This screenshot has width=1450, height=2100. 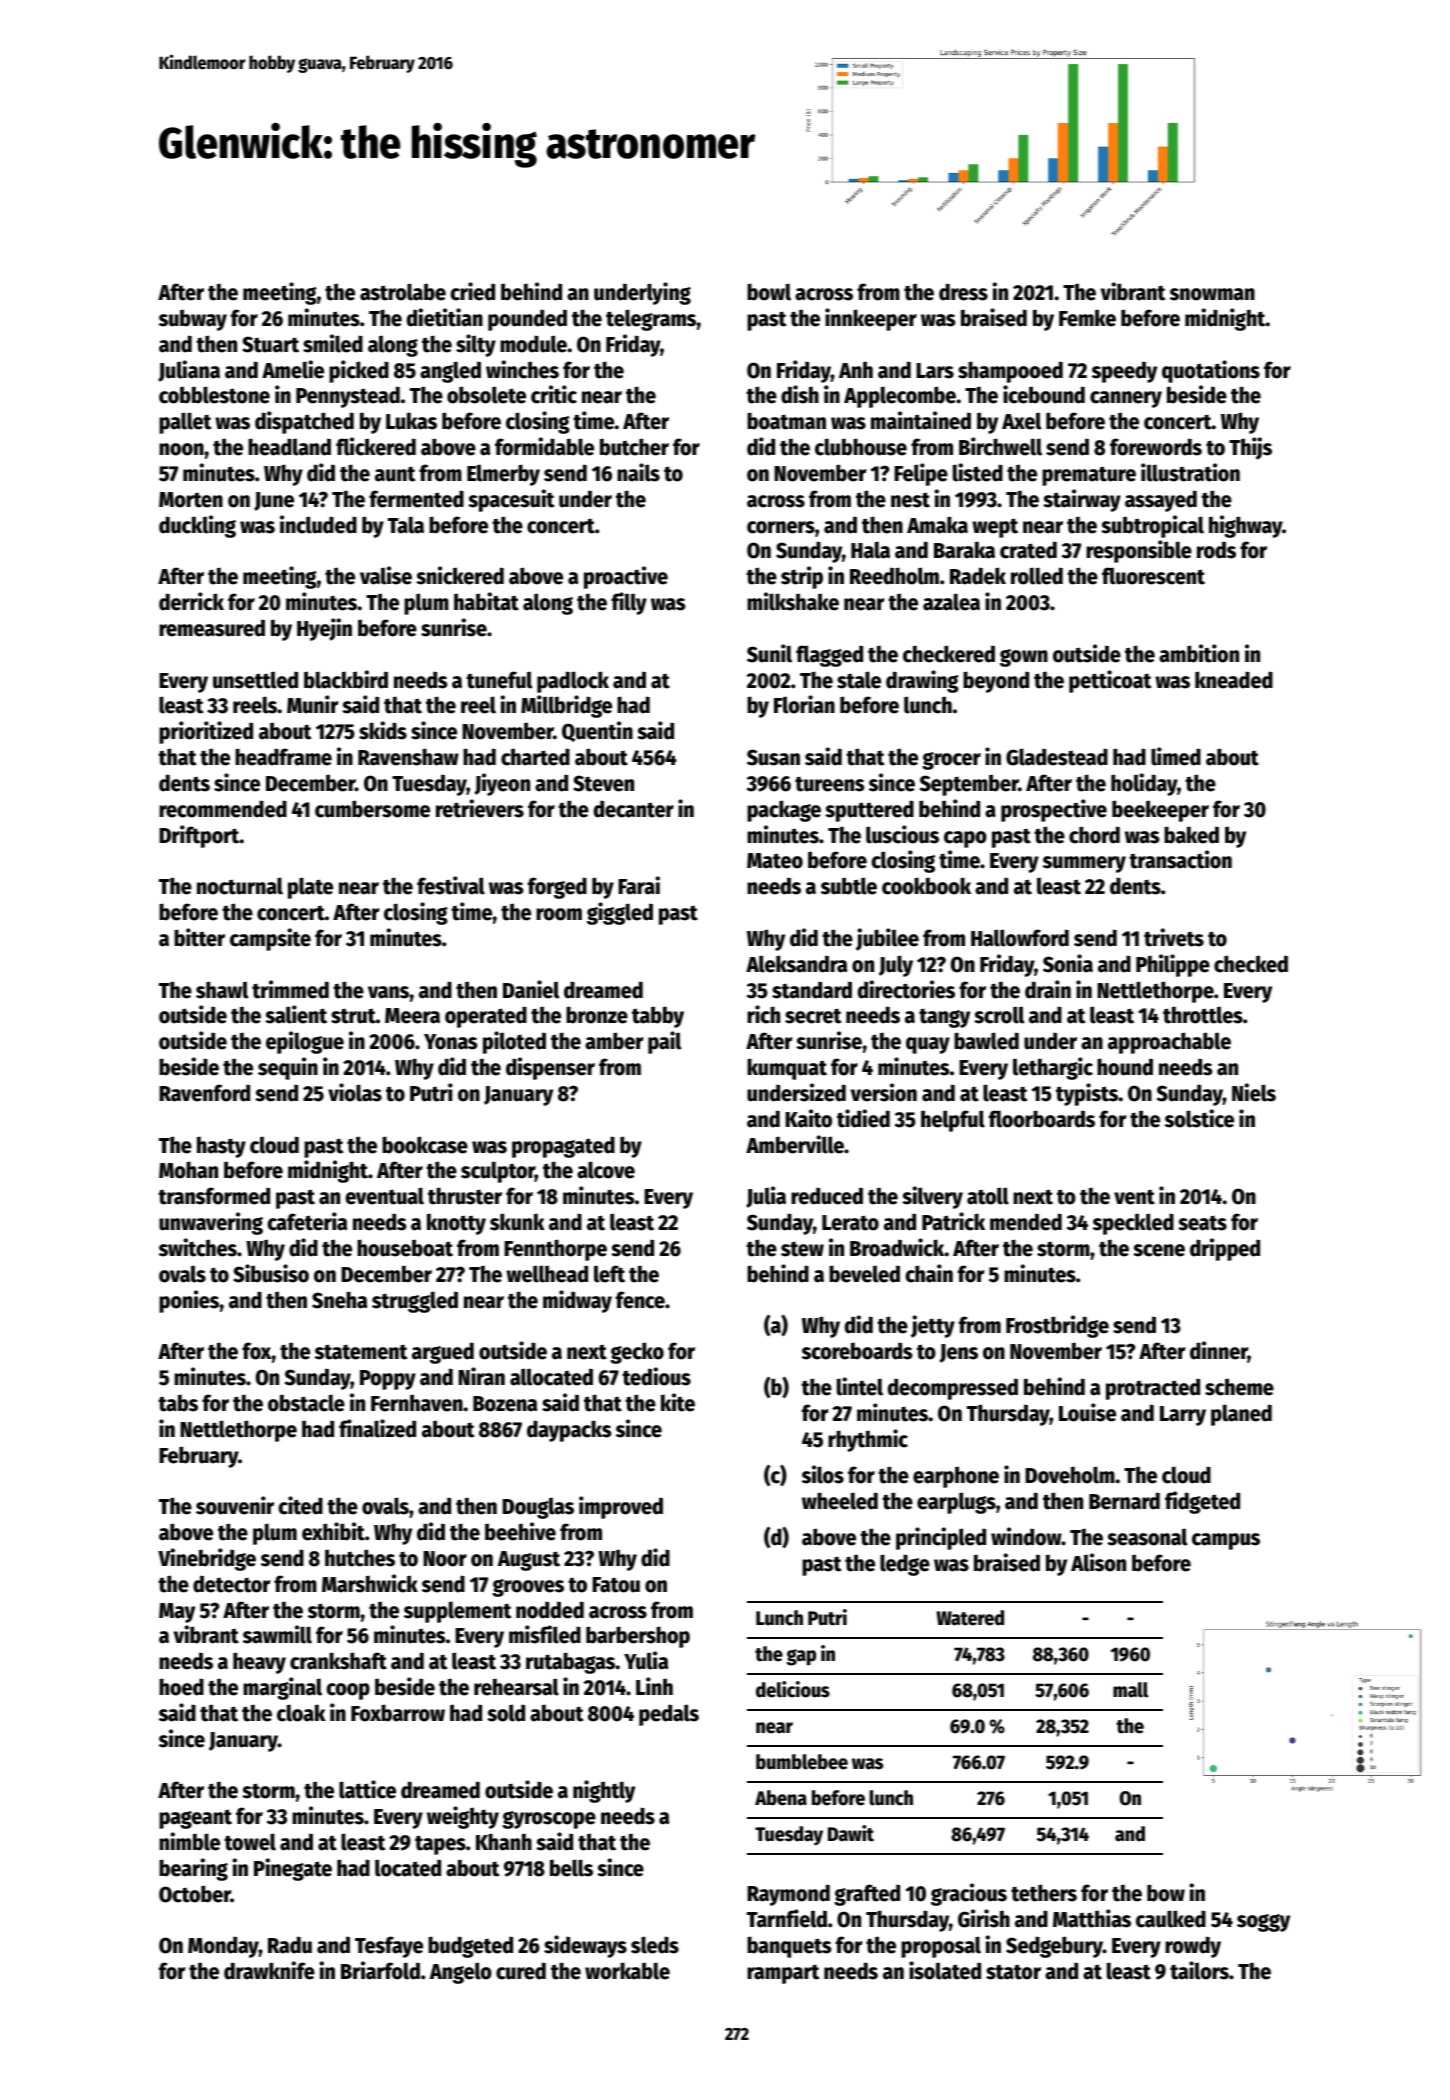 I want to click on rods, so click(x=1216, y=550).
